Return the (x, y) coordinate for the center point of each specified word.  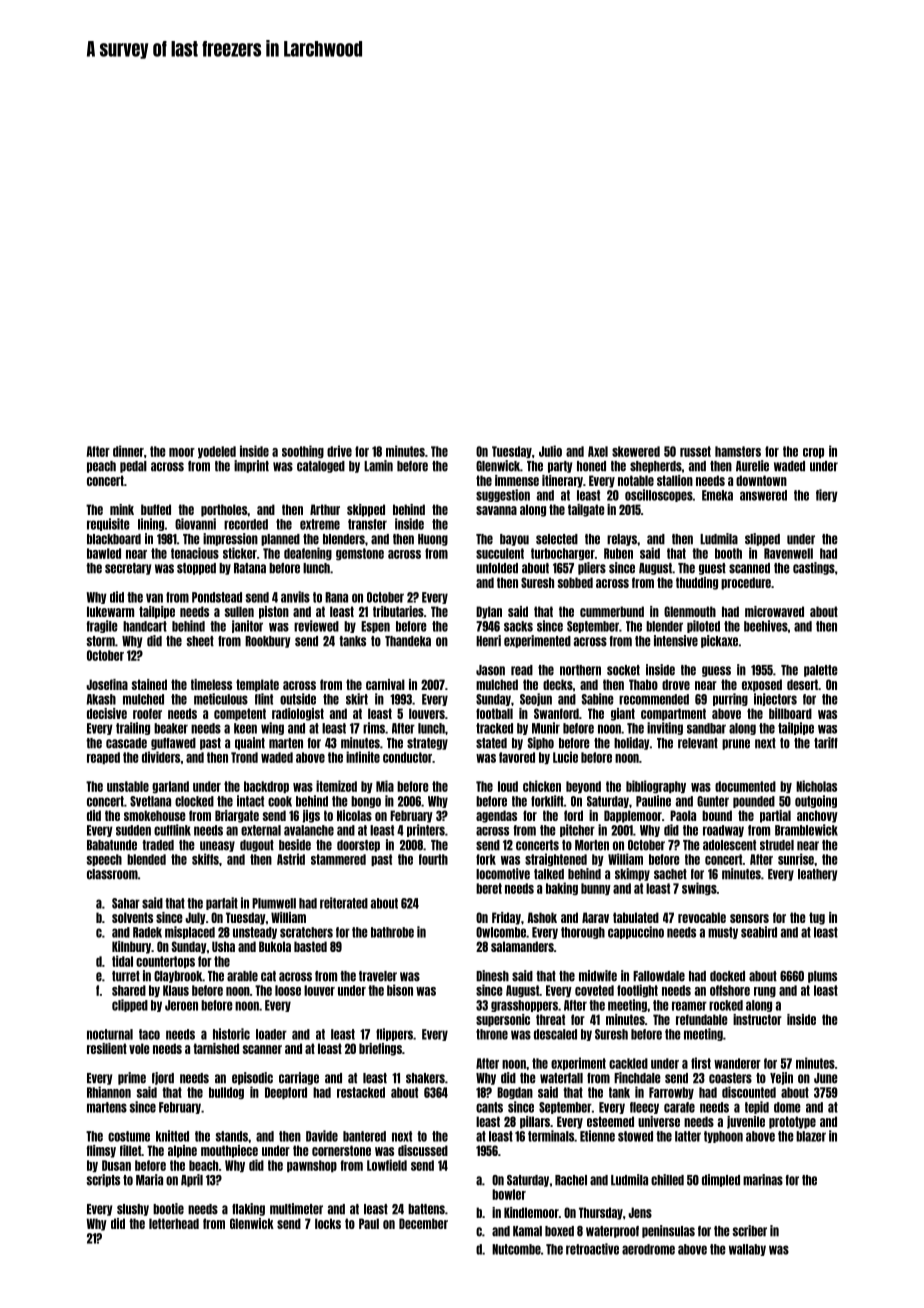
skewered (636, 451)
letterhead (174, 1223)
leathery (817, 875)
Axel (598, 451)
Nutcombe (516, 1249)
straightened (556, 859)
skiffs (205, 859)
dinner (128, 451)
